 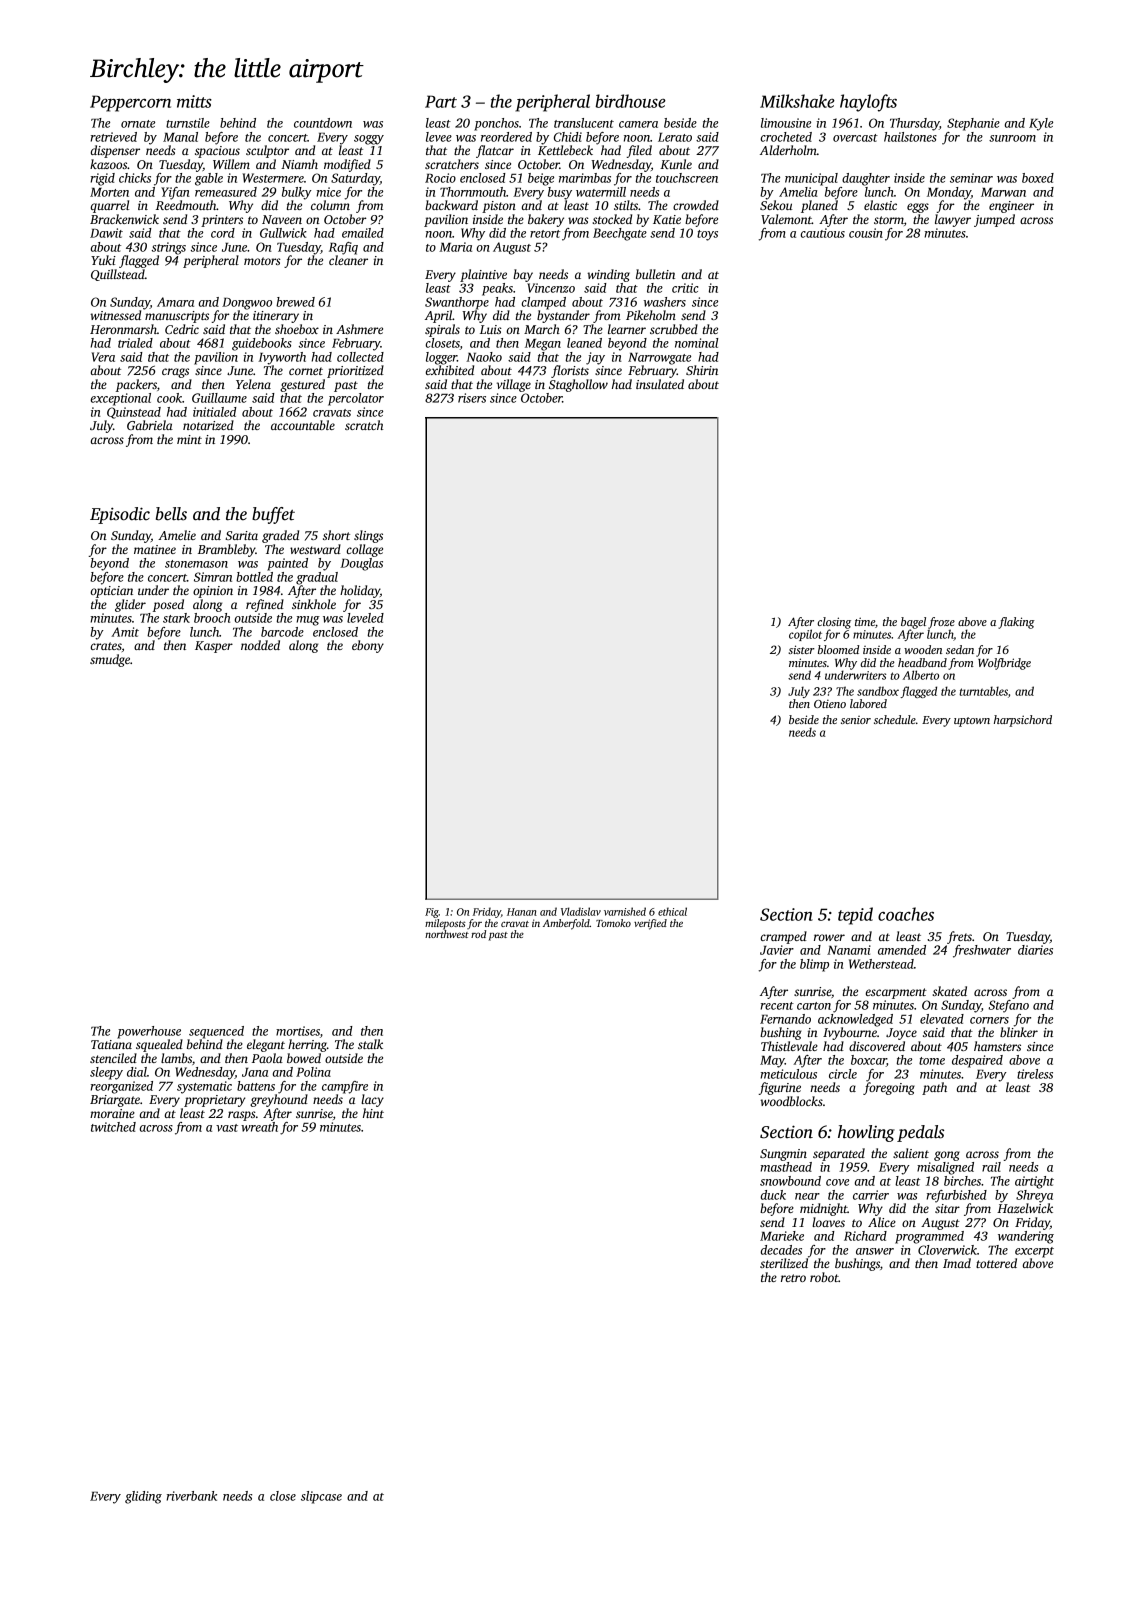 What do you see at coordinates (321, 1497) in the screenshot?
I see `slipcase` at bounding box center [321, 1497].
